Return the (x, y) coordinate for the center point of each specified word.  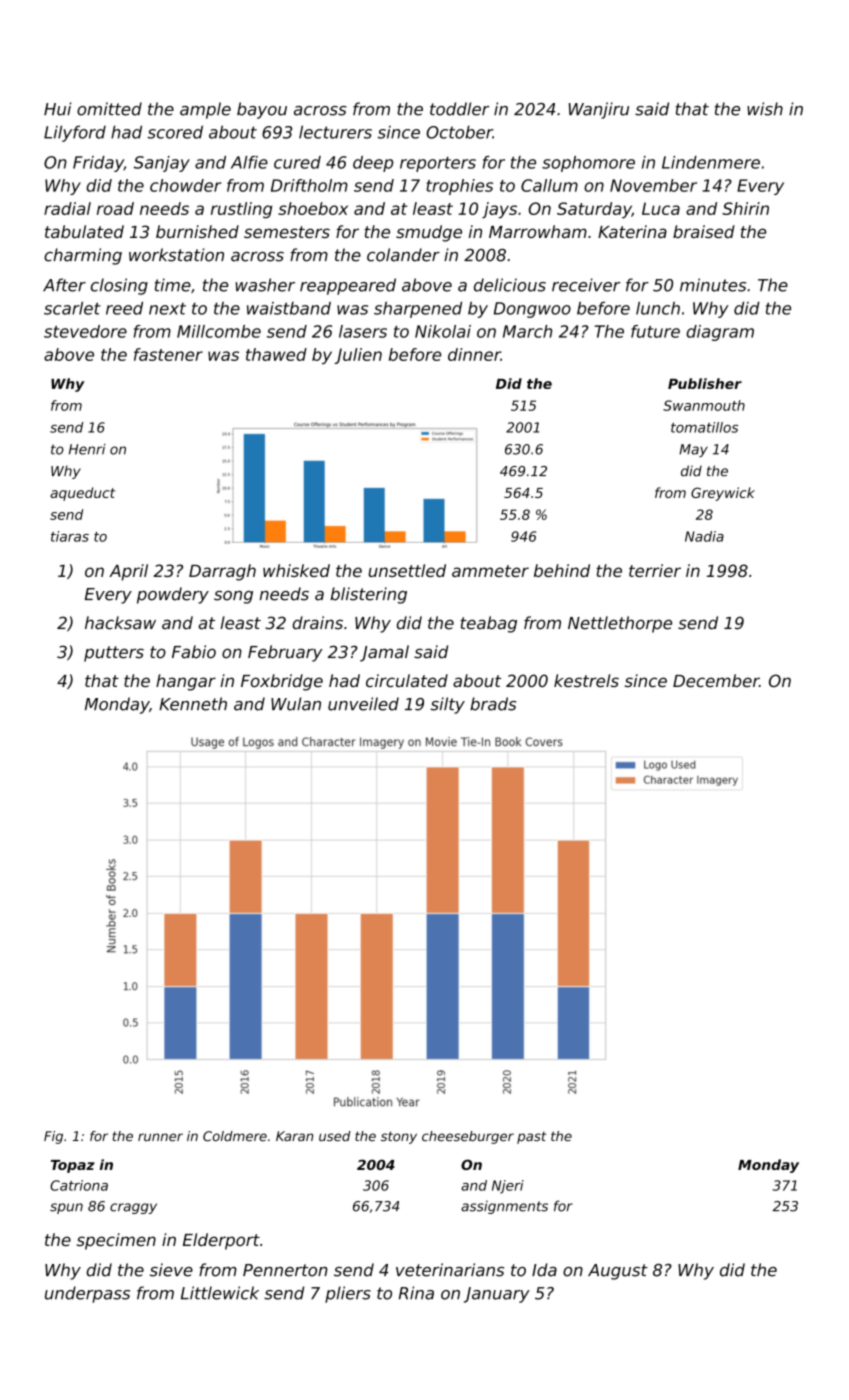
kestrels (586, 680)
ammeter (490, 571)
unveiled (363, 704)
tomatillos (704, 427)
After (64, 285)
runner (160, 1137)
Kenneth (193, 704)
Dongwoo (532, 310)
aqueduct (83, 494)
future (655, 331)
